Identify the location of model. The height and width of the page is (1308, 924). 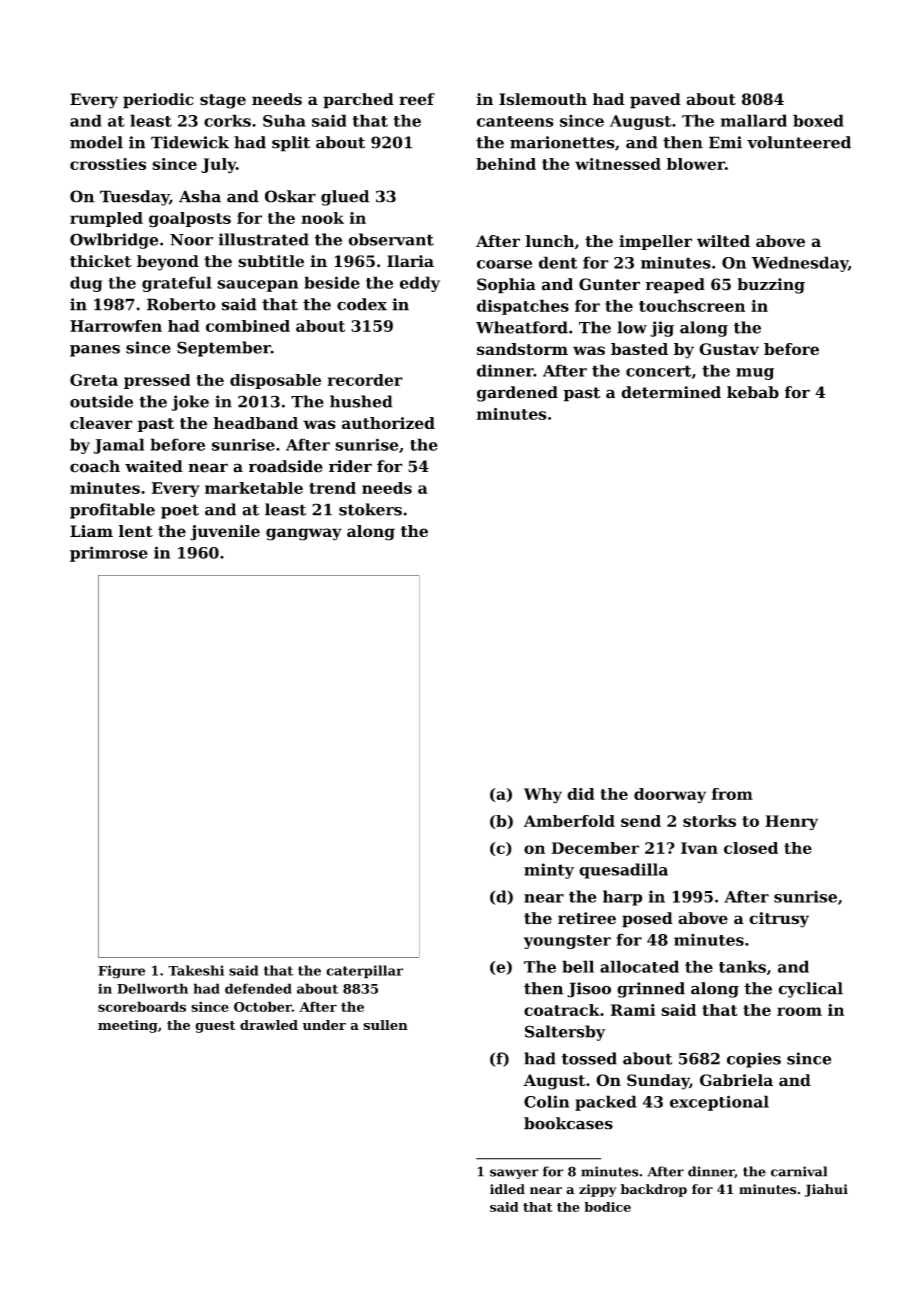
(96, 142).
